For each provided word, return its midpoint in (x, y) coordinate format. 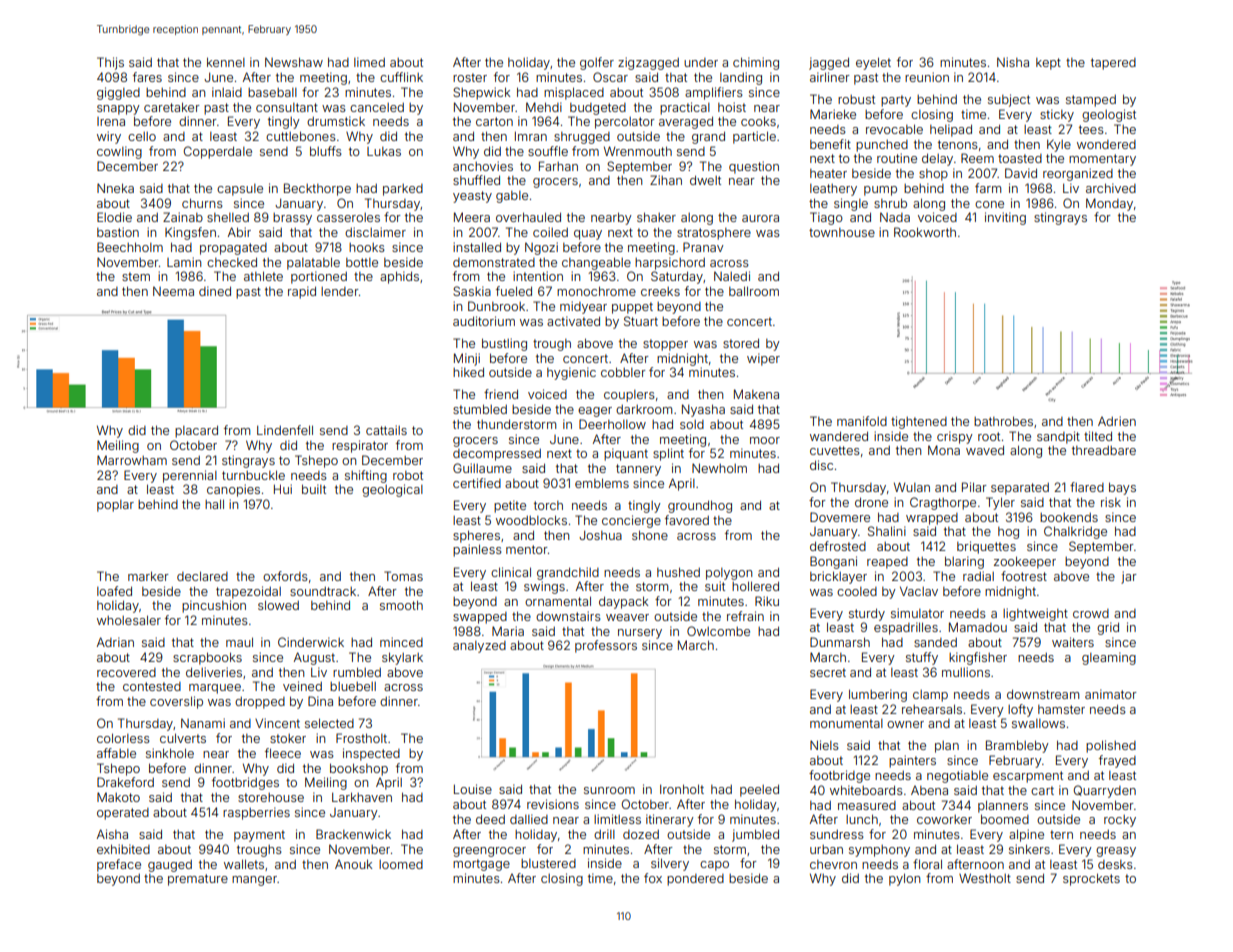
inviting (1005, 218)
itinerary (670, 820)
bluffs (326, 151)
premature (198, 880)
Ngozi (541, 248)
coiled (550, 232)
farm (988, 188)
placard (196, 431)
